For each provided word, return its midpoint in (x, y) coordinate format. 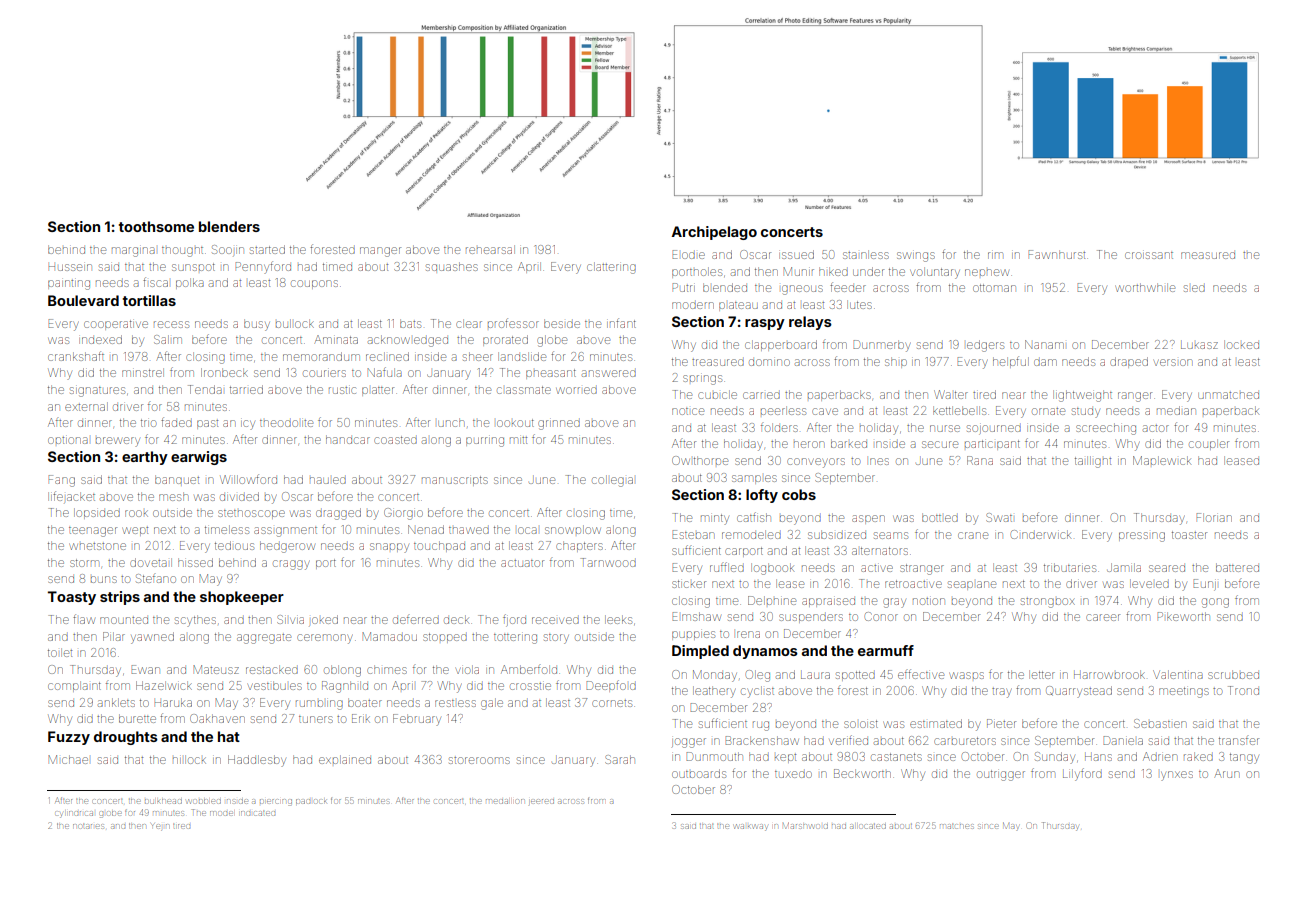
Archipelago (714, 233)
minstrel (143, 372)
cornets (612, 703)
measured (1208, 255)
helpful (1011, 362)
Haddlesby (257, 761)
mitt (518, 440)
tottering (515, 639)
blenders (229, 226)
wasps (967, 675)
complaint (74, 686)
